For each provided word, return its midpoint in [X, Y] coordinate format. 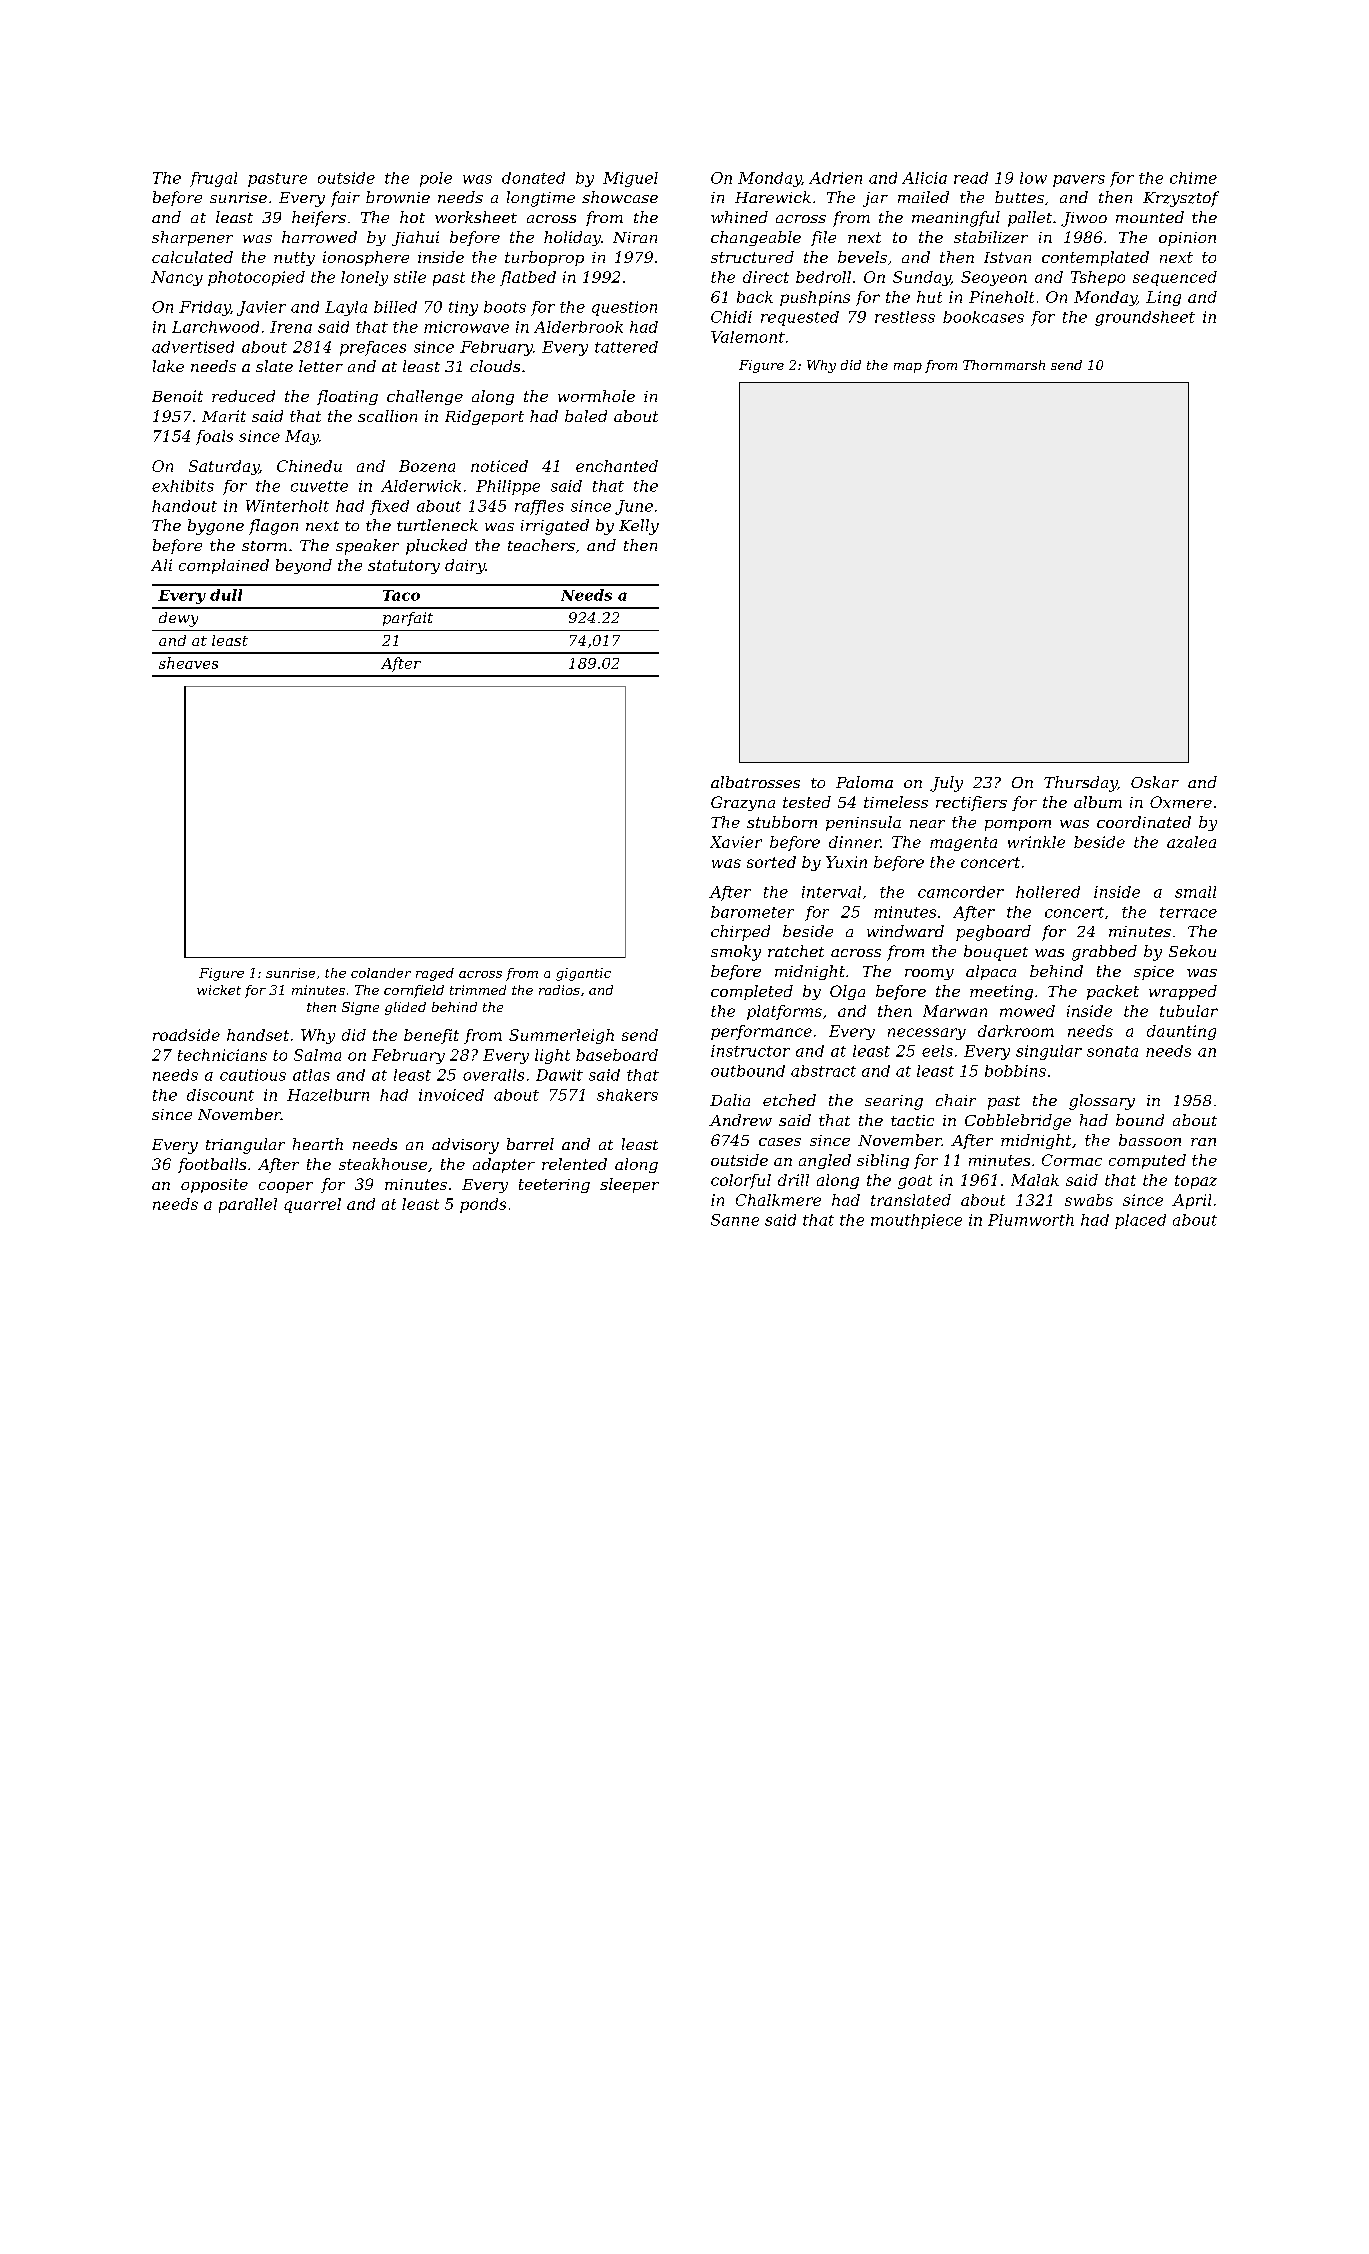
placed [1140, 1221]
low [1033, 178]
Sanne [735, 1220]
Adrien [835, 178]
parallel [248, 1205]
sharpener [192, 238]
